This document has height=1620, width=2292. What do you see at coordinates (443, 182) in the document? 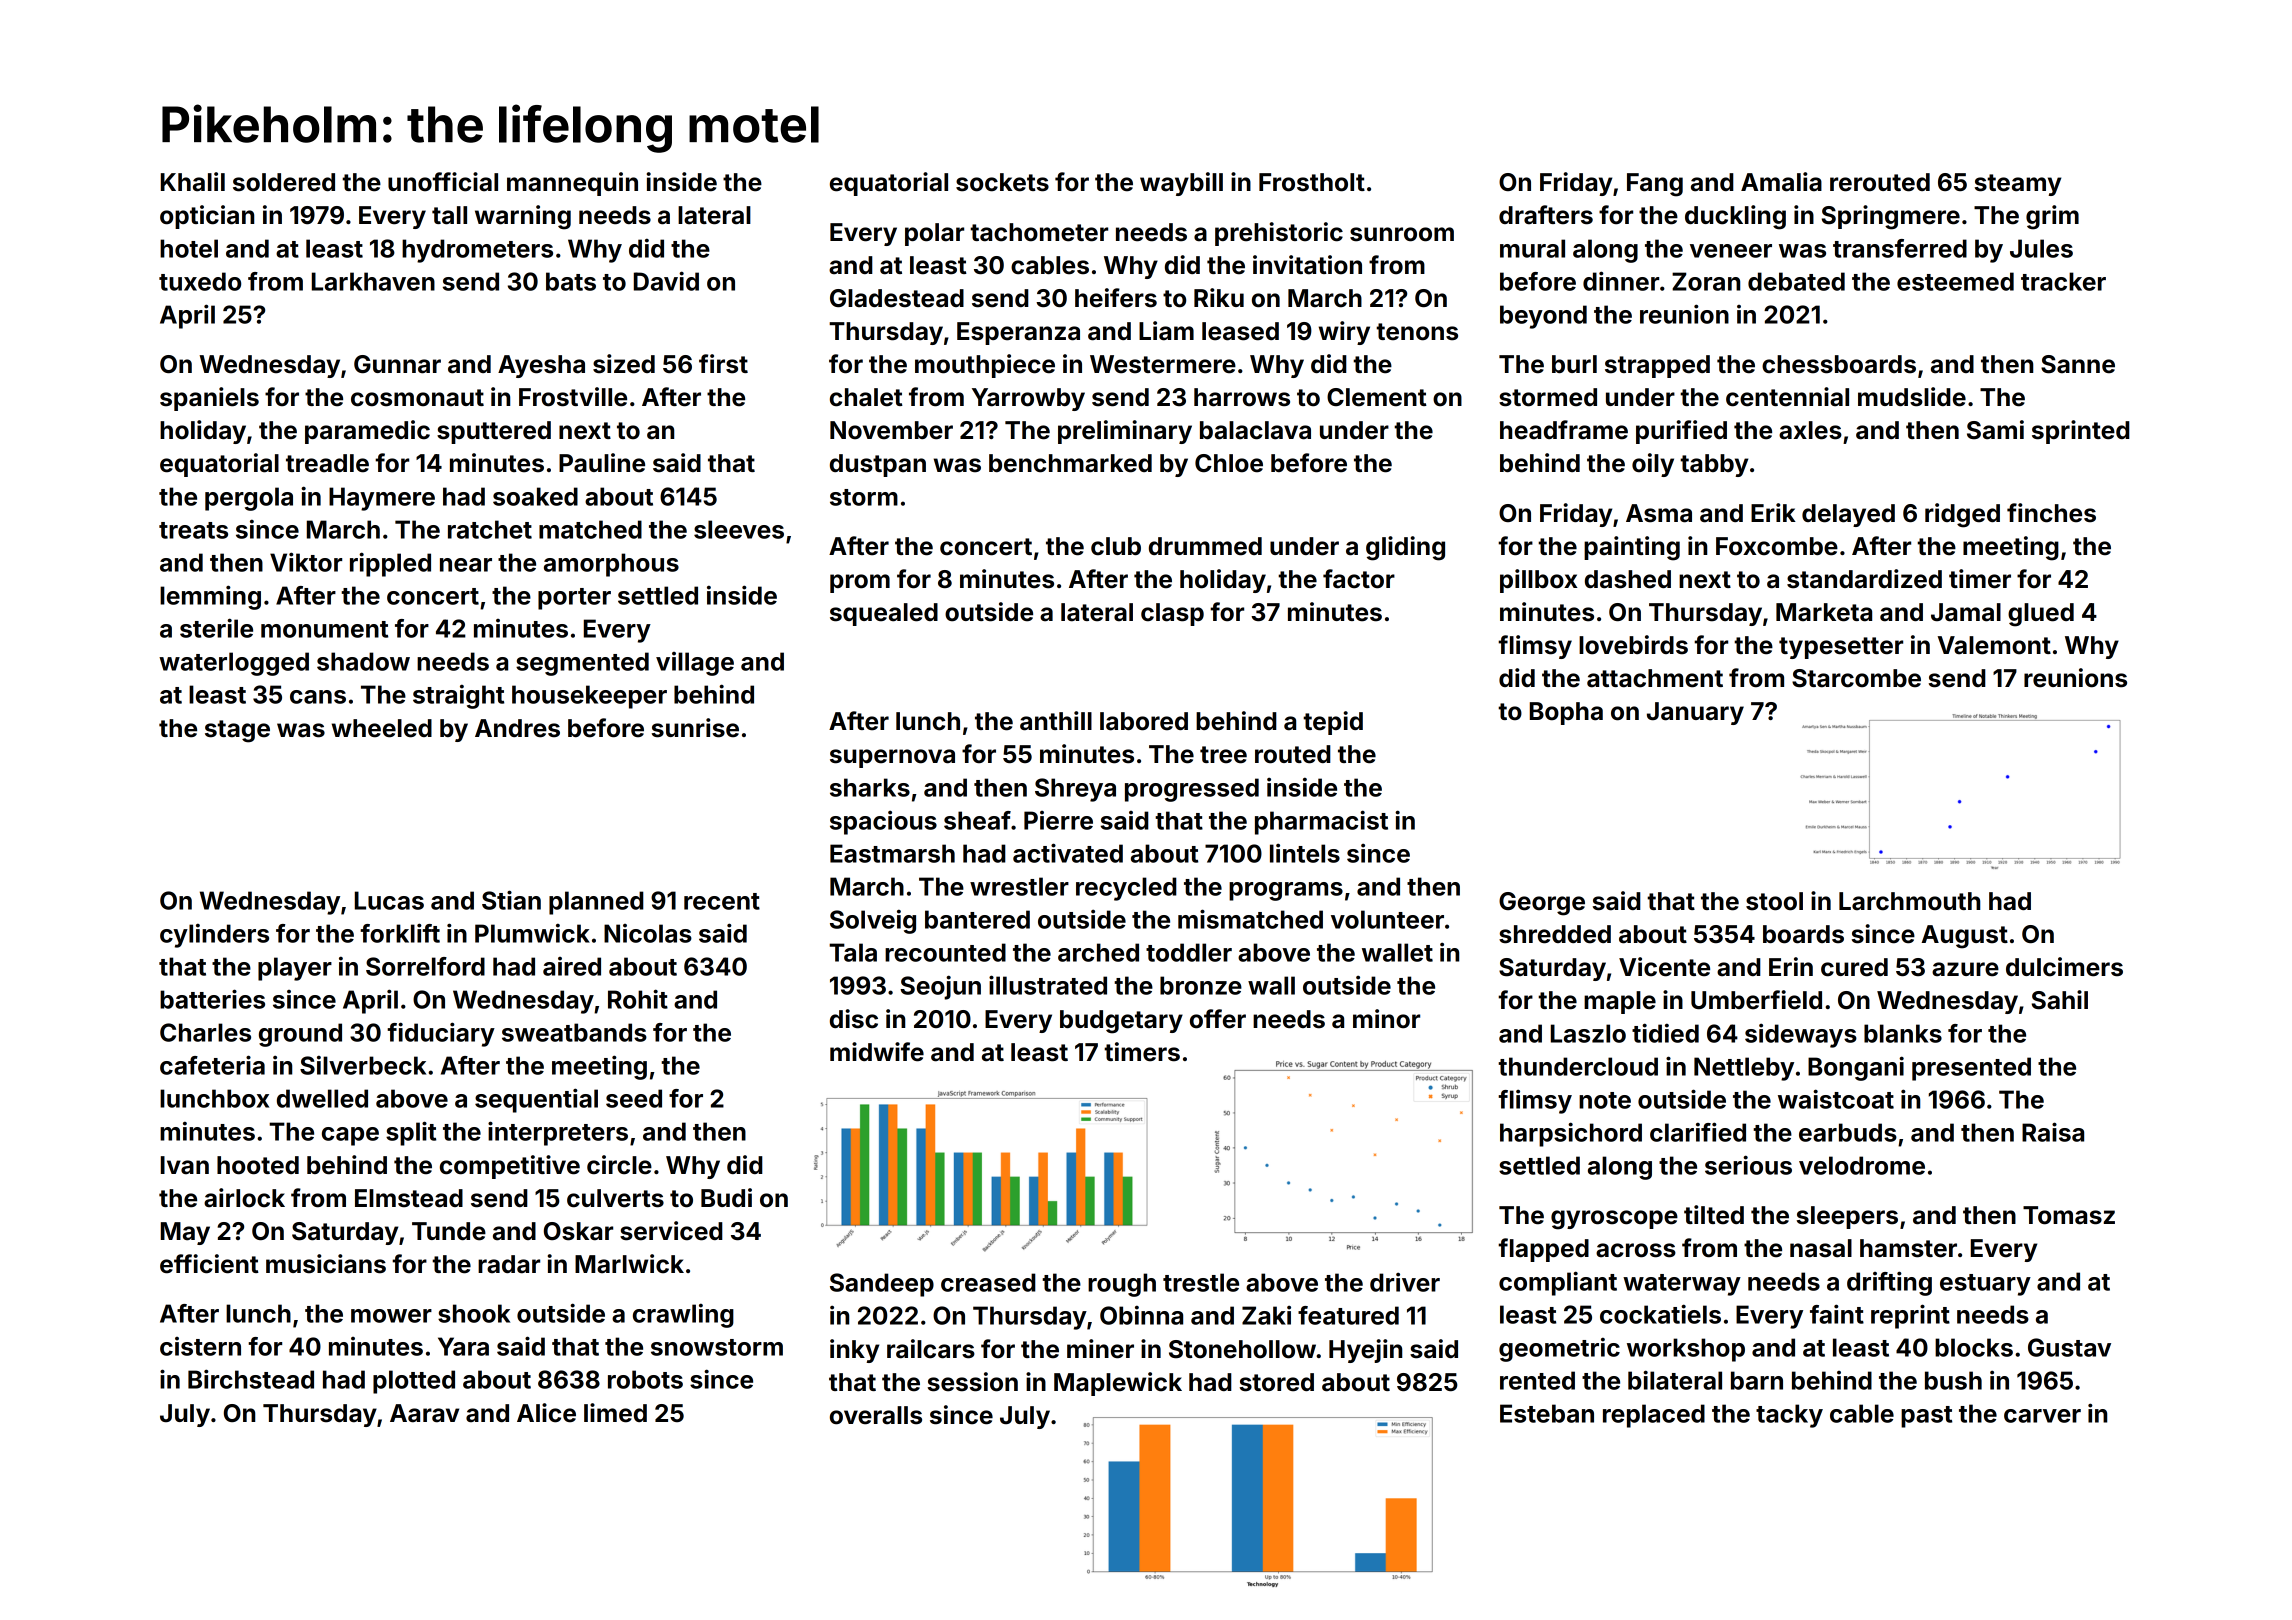
I see `unofficial` at bounding box center [443, 182].
